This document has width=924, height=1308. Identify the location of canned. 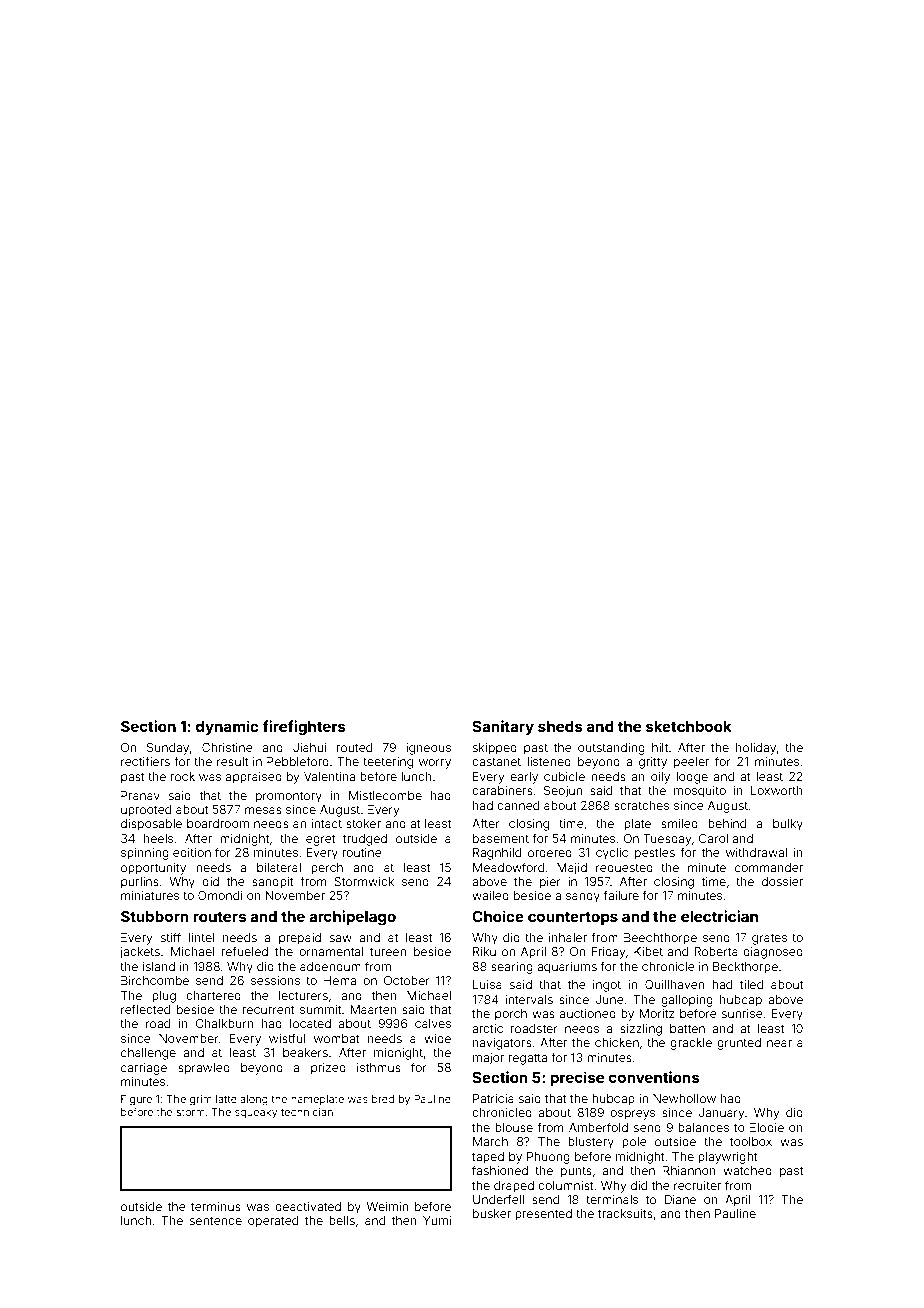
(518, 805).
